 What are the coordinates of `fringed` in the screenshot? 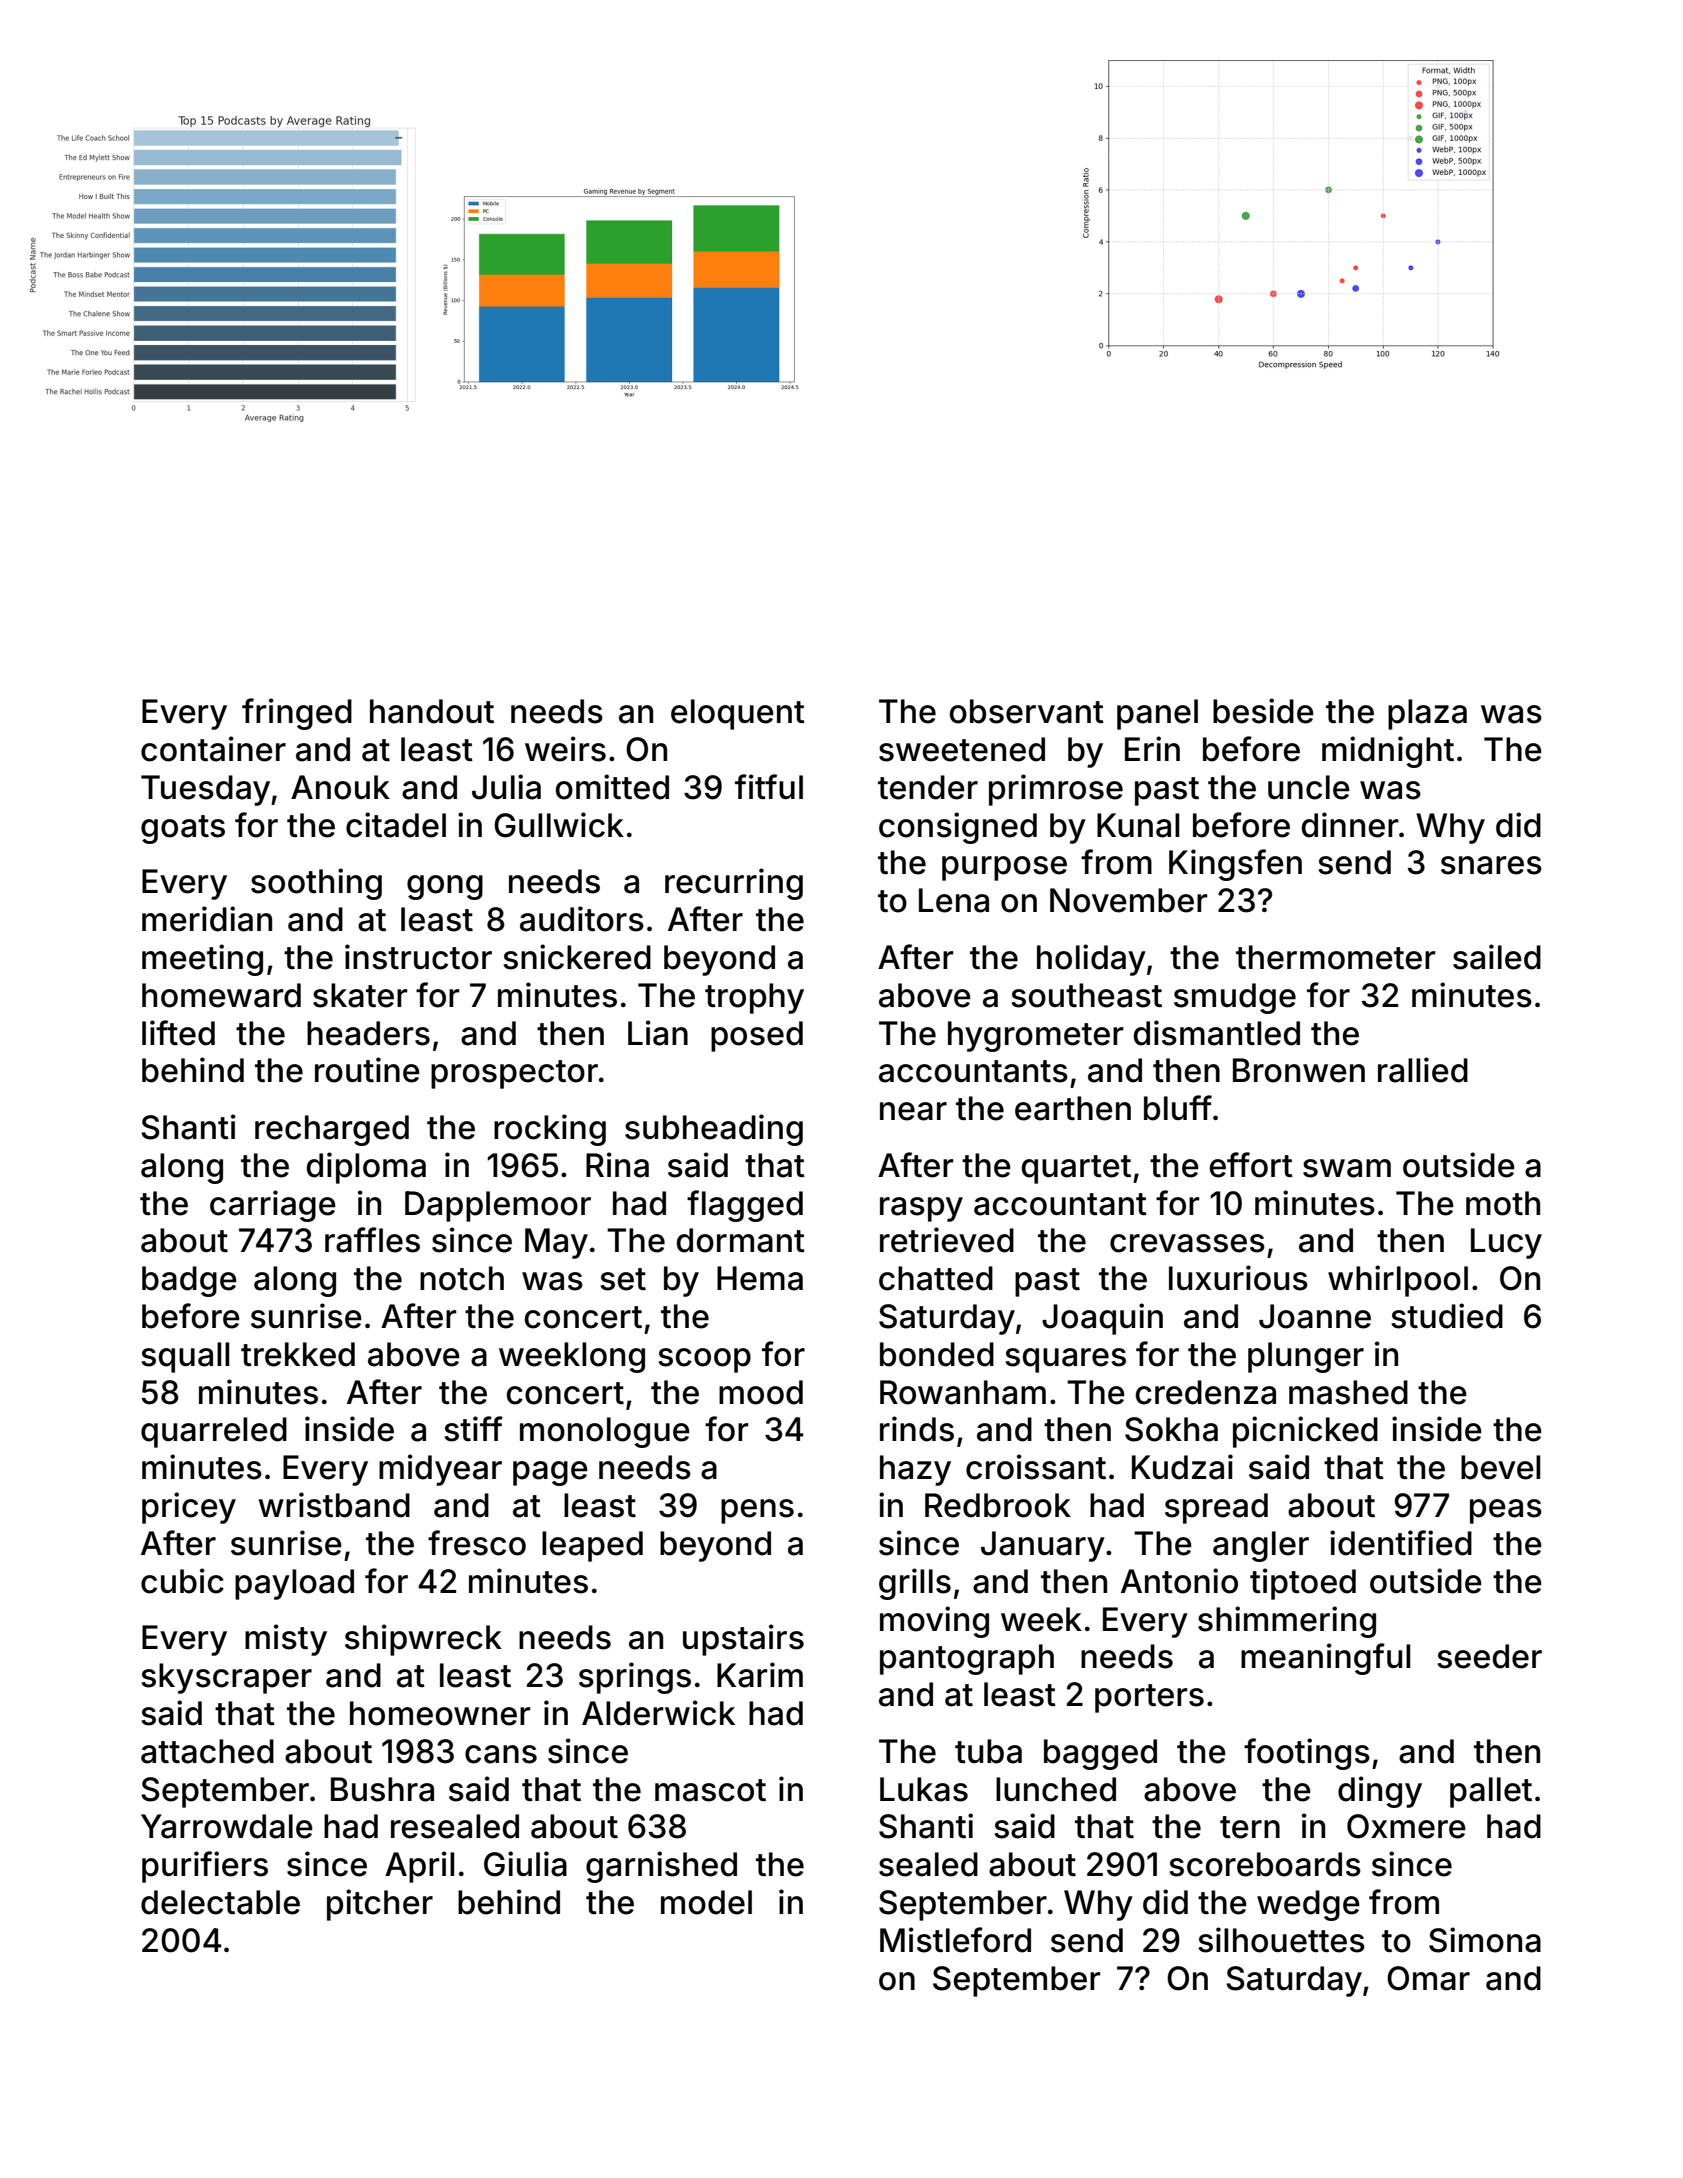 It's located at (297, 714).
